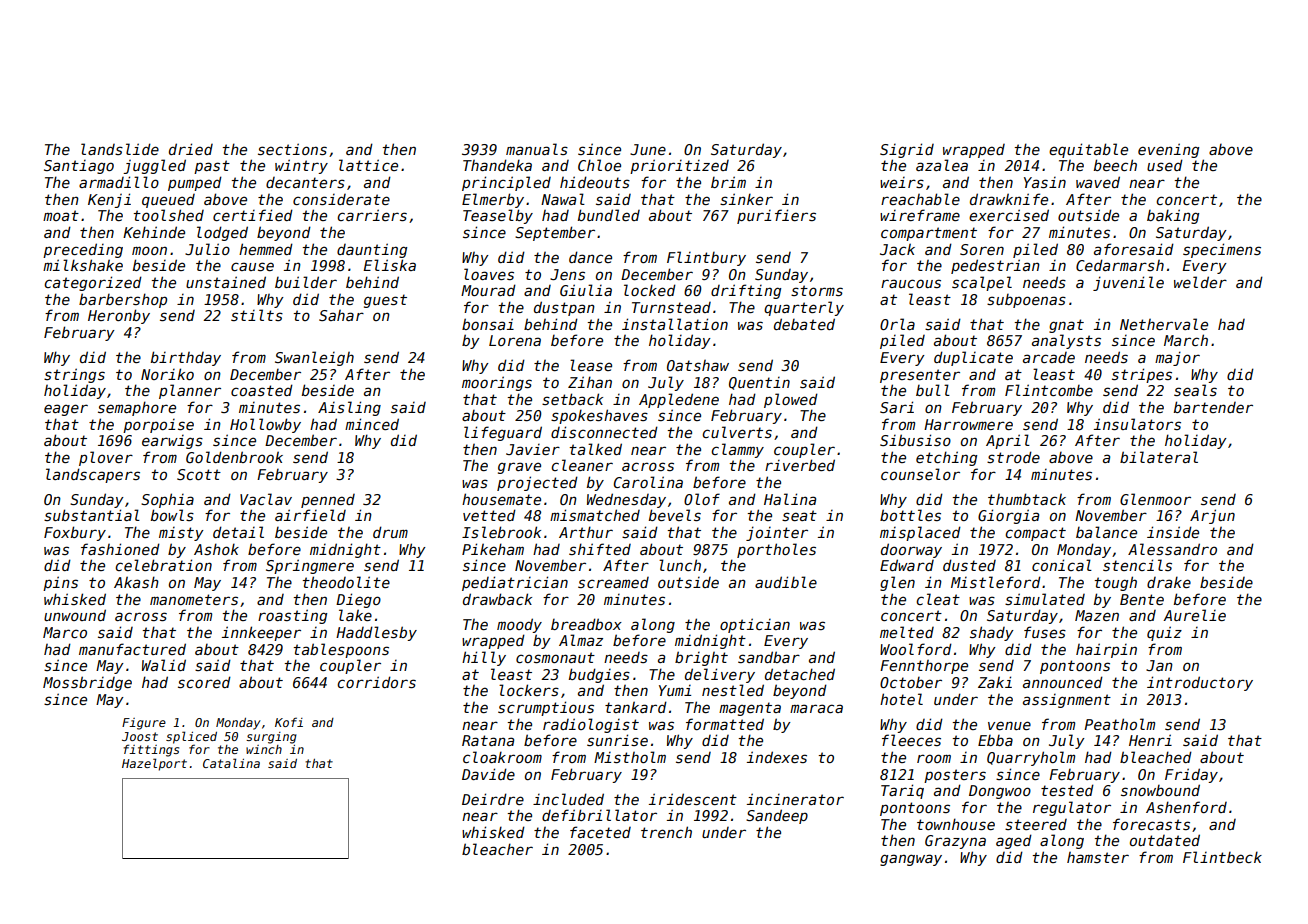  I want to click on bleacher, so click(497, 849).
